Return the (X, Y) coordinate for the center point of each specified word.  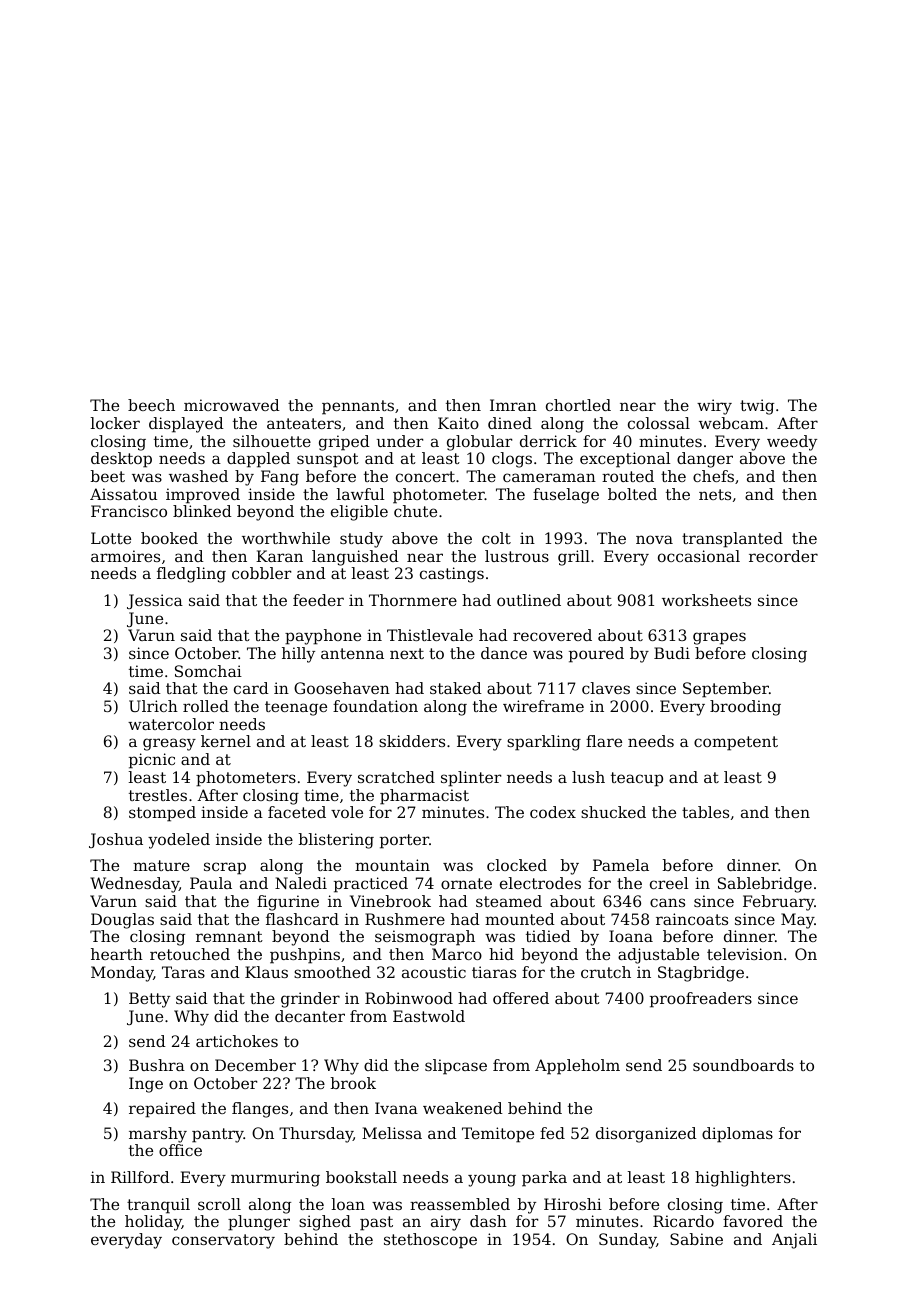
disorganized (646, 1135)
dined (510, 423)
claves (606, 688)
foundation (375, 706)
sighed (325, 1223)
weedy (792, 443)
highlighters (743, 1179)
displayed (186, 425)
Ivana (396, 1108)
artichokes (237, 1041)
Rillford (140, 1177)
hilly (298, 655)
